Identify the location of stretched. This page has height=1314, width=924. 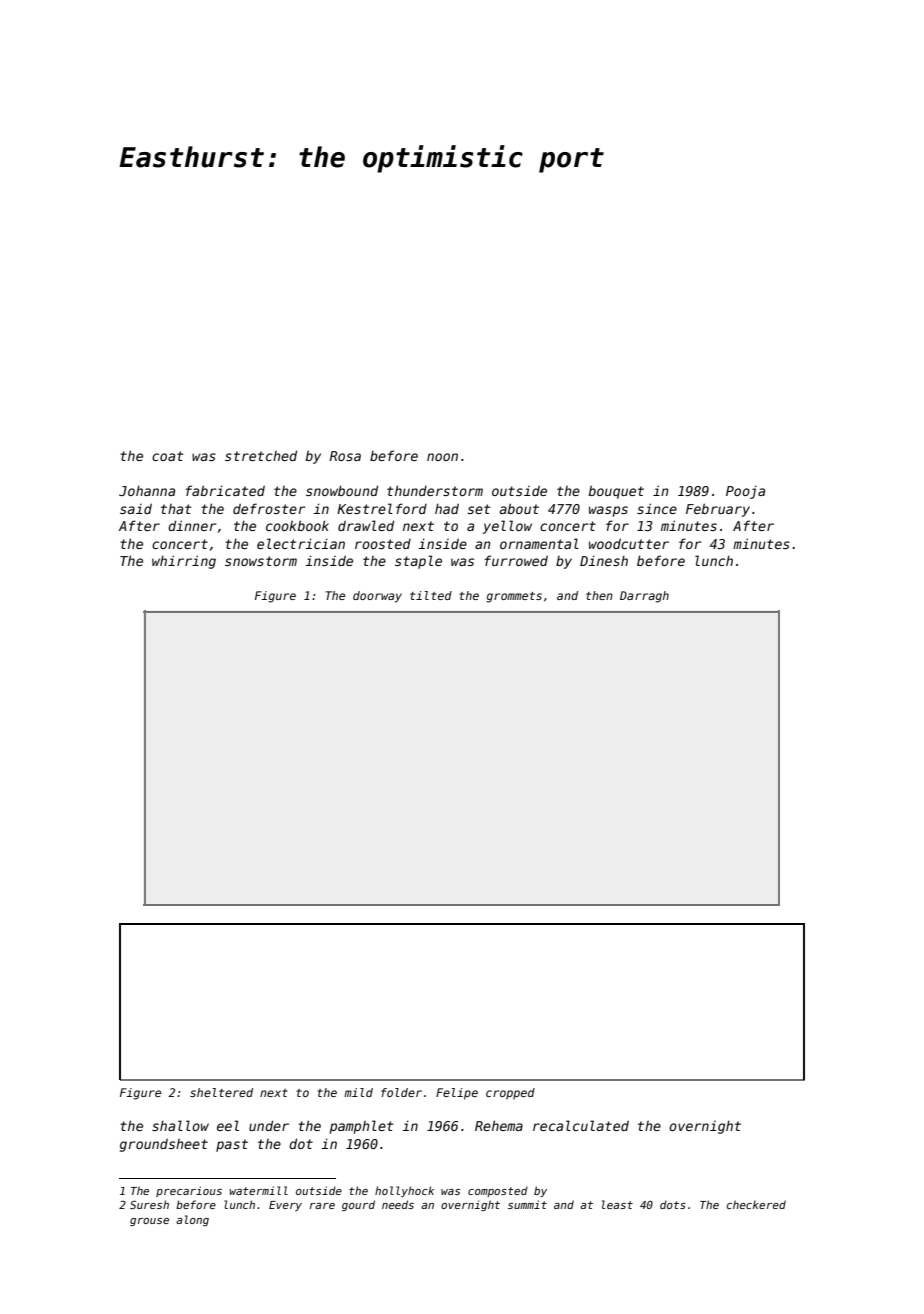
(261, 455).
